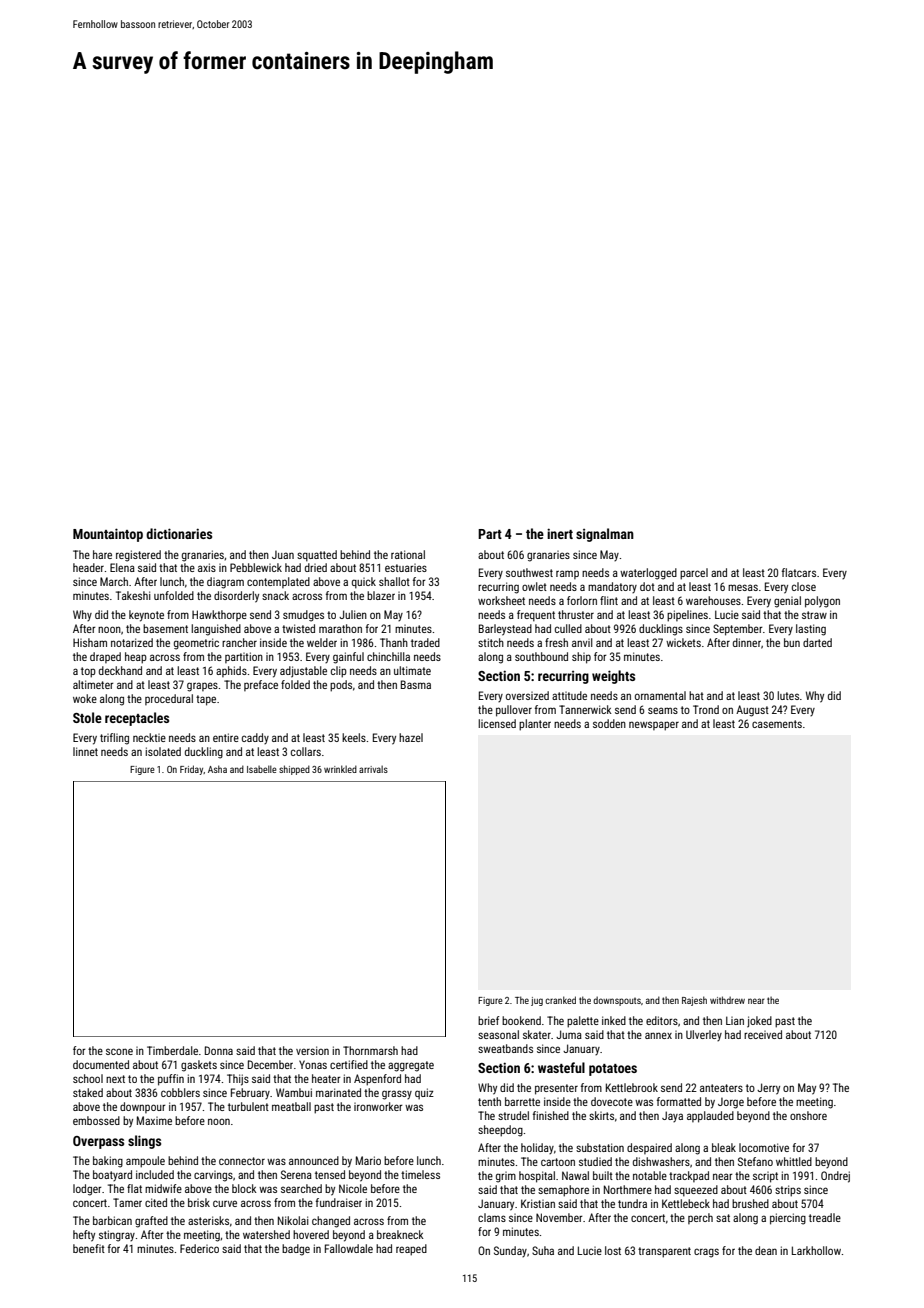  What do you see at coordinates (143, 1107) in the screenshot?
I see `downpour` at bounding box center [143, 1107].
